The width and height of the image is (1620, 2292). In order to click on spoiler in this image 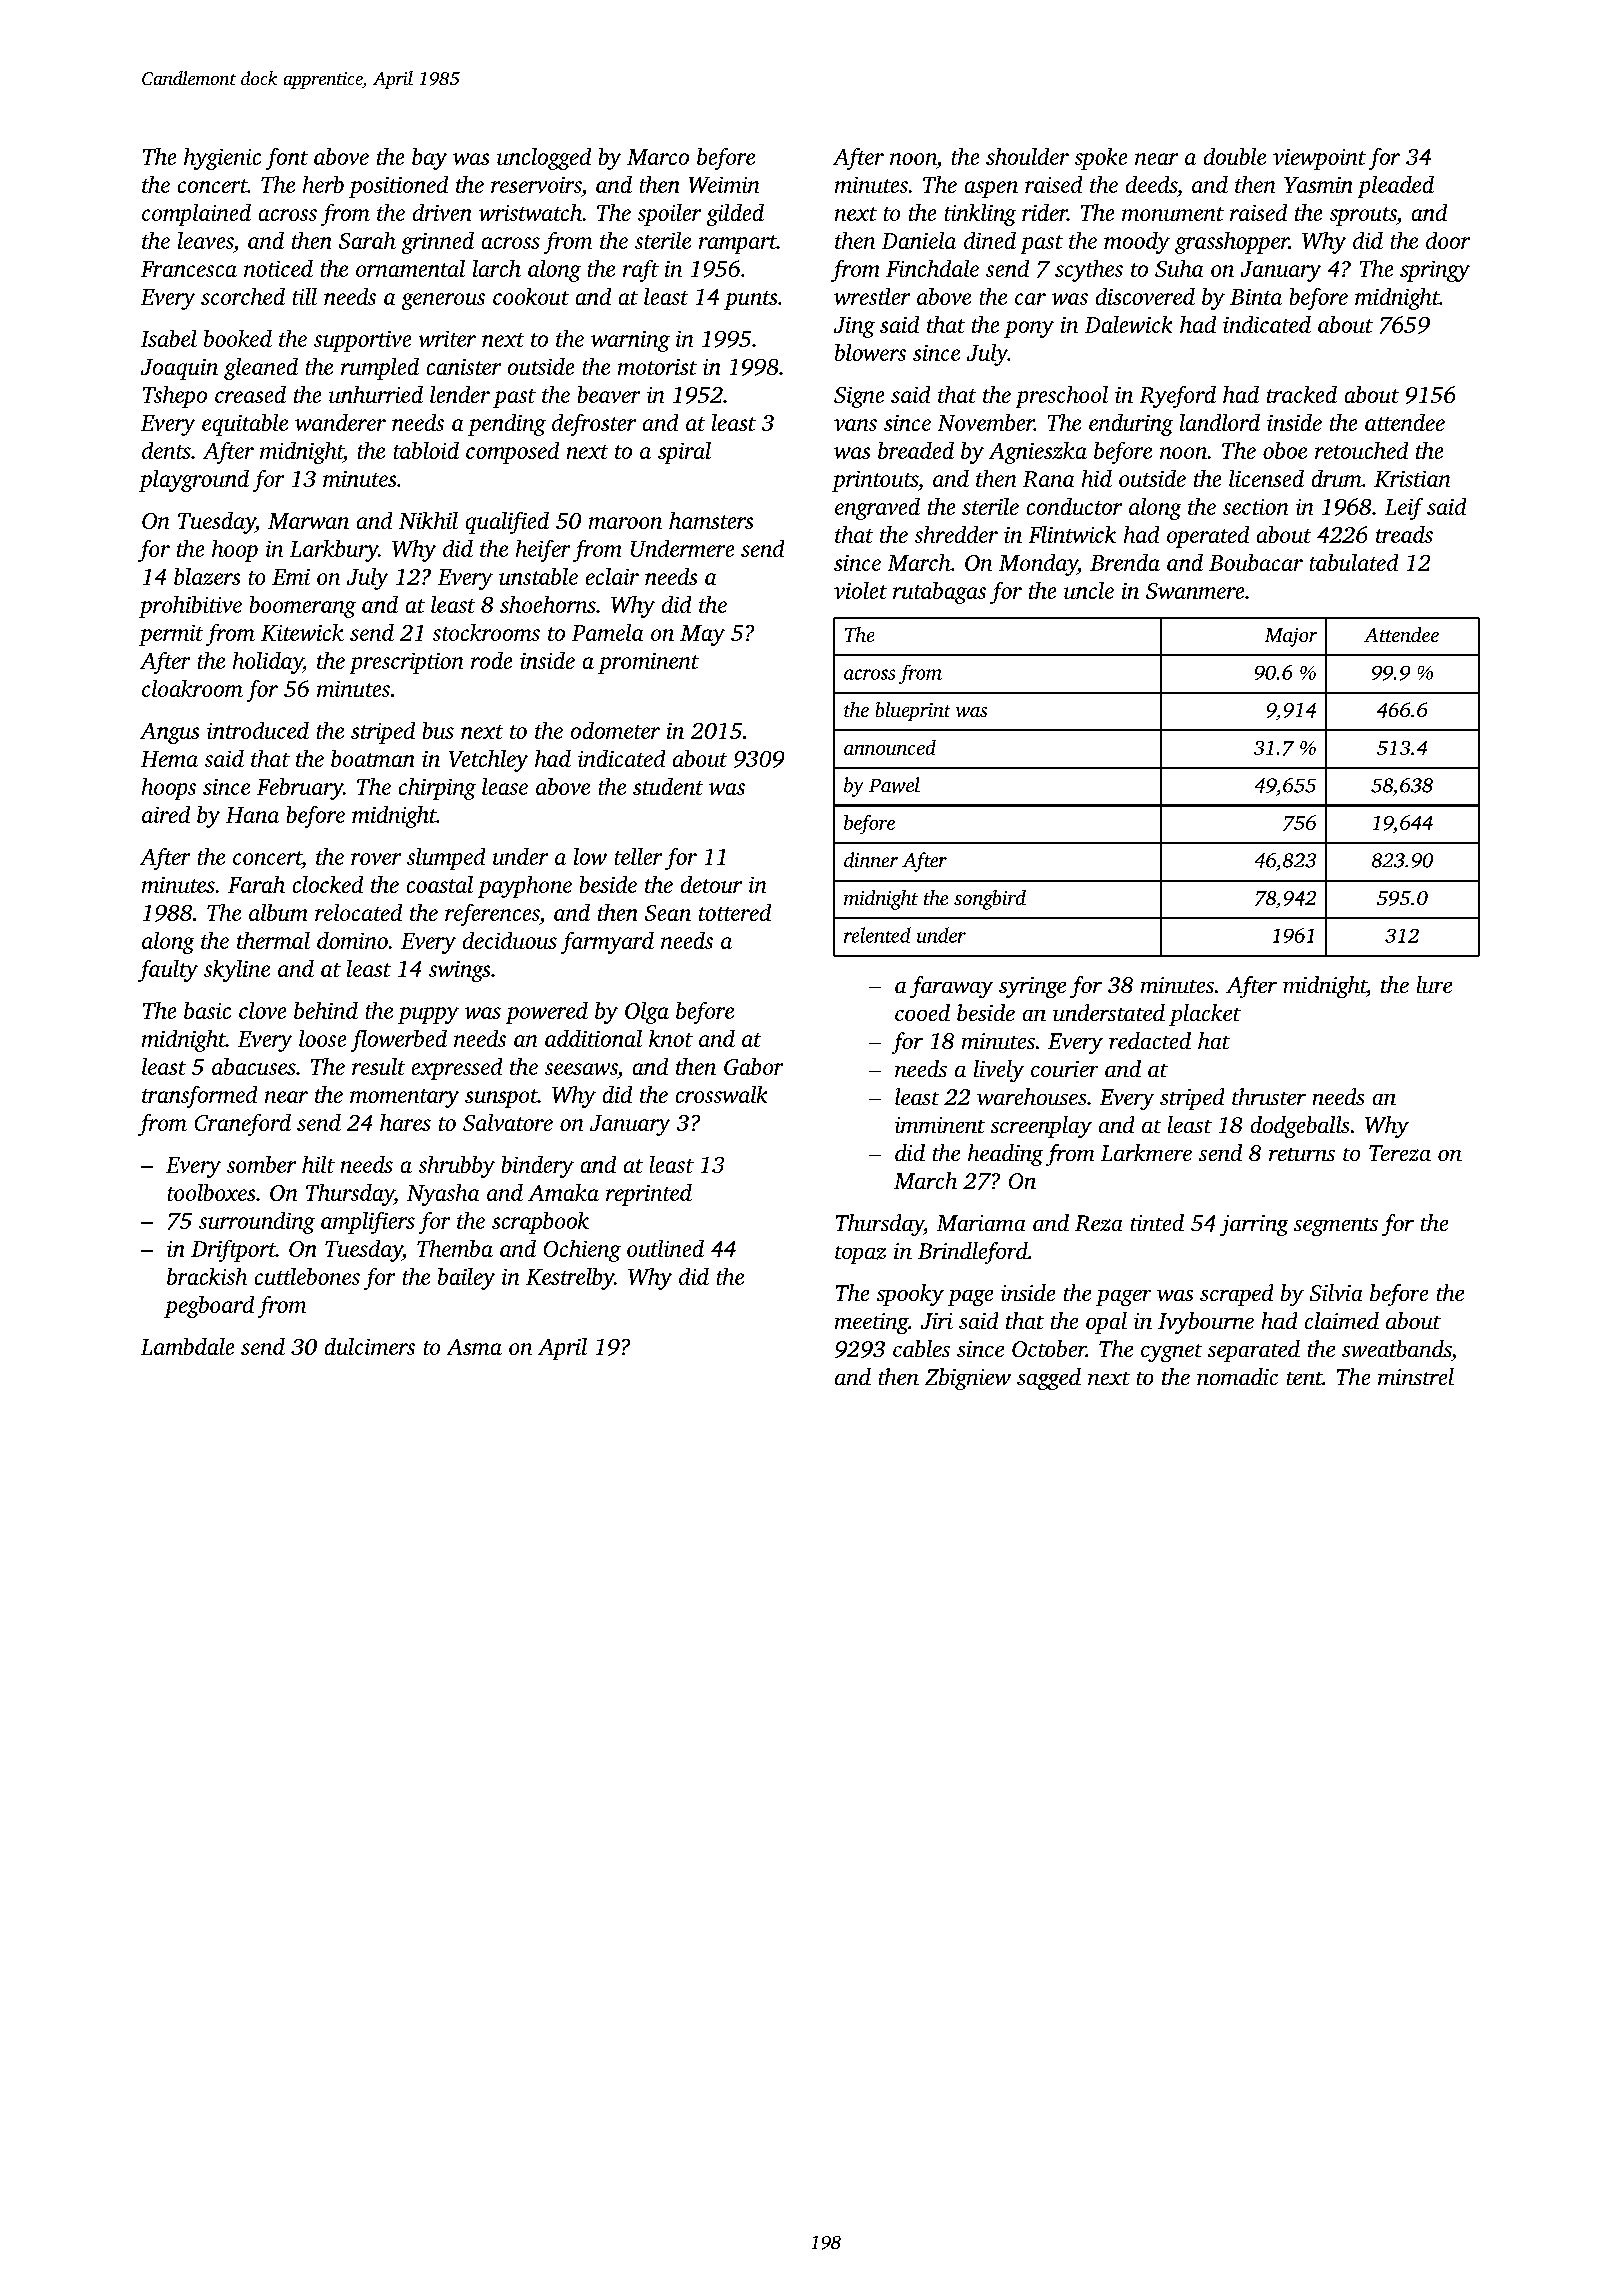, I will do `click(669, 215)`.
